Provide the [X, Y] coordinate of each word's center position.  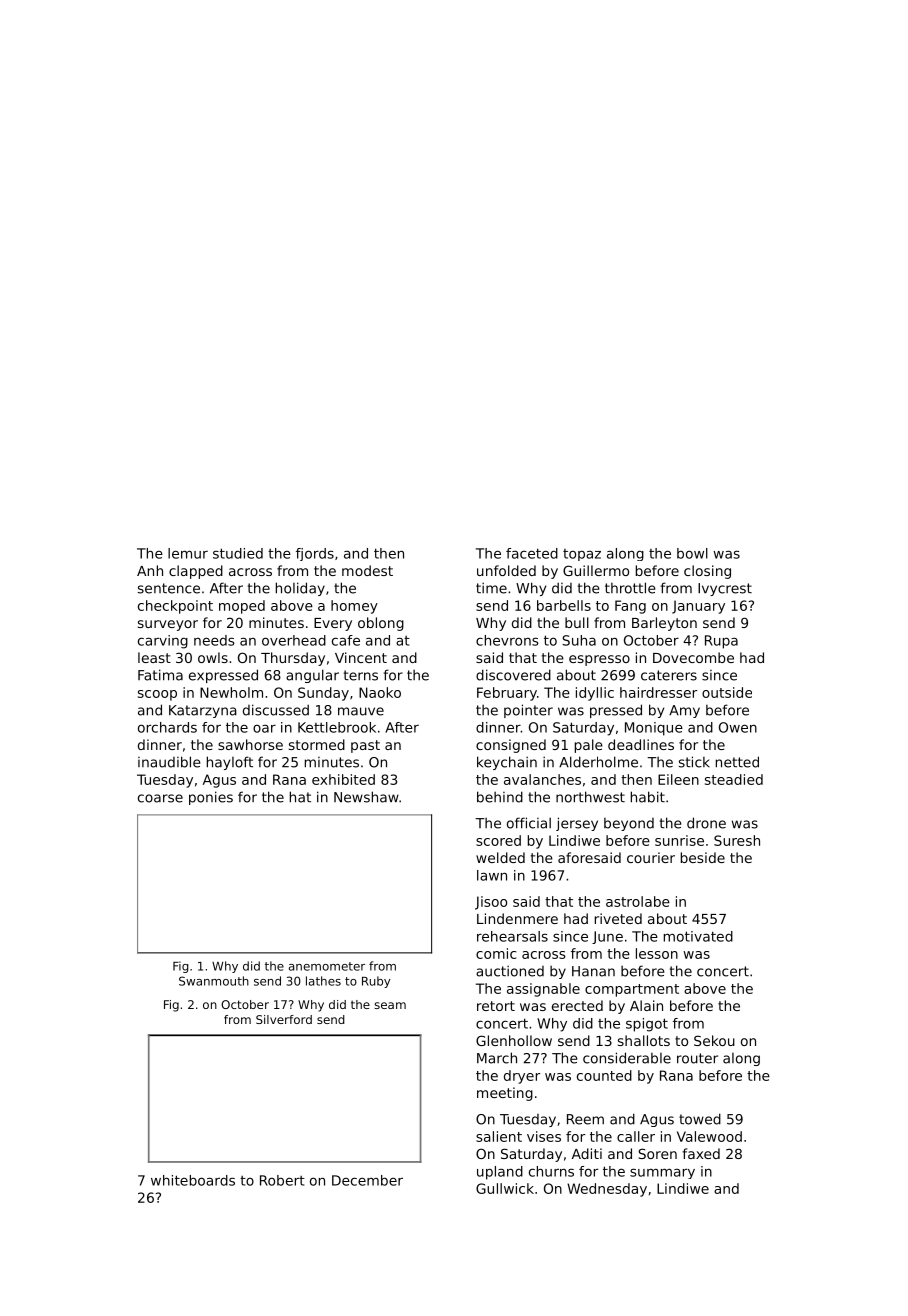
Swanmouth [214, 981]
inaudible [169, 762]
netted [737, 762]
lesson [657, 953]
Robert [282, 1180]
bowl [692, 553]
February [507, 694]
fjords [315, 554]
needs [214, 640]
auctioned [510, 971]
